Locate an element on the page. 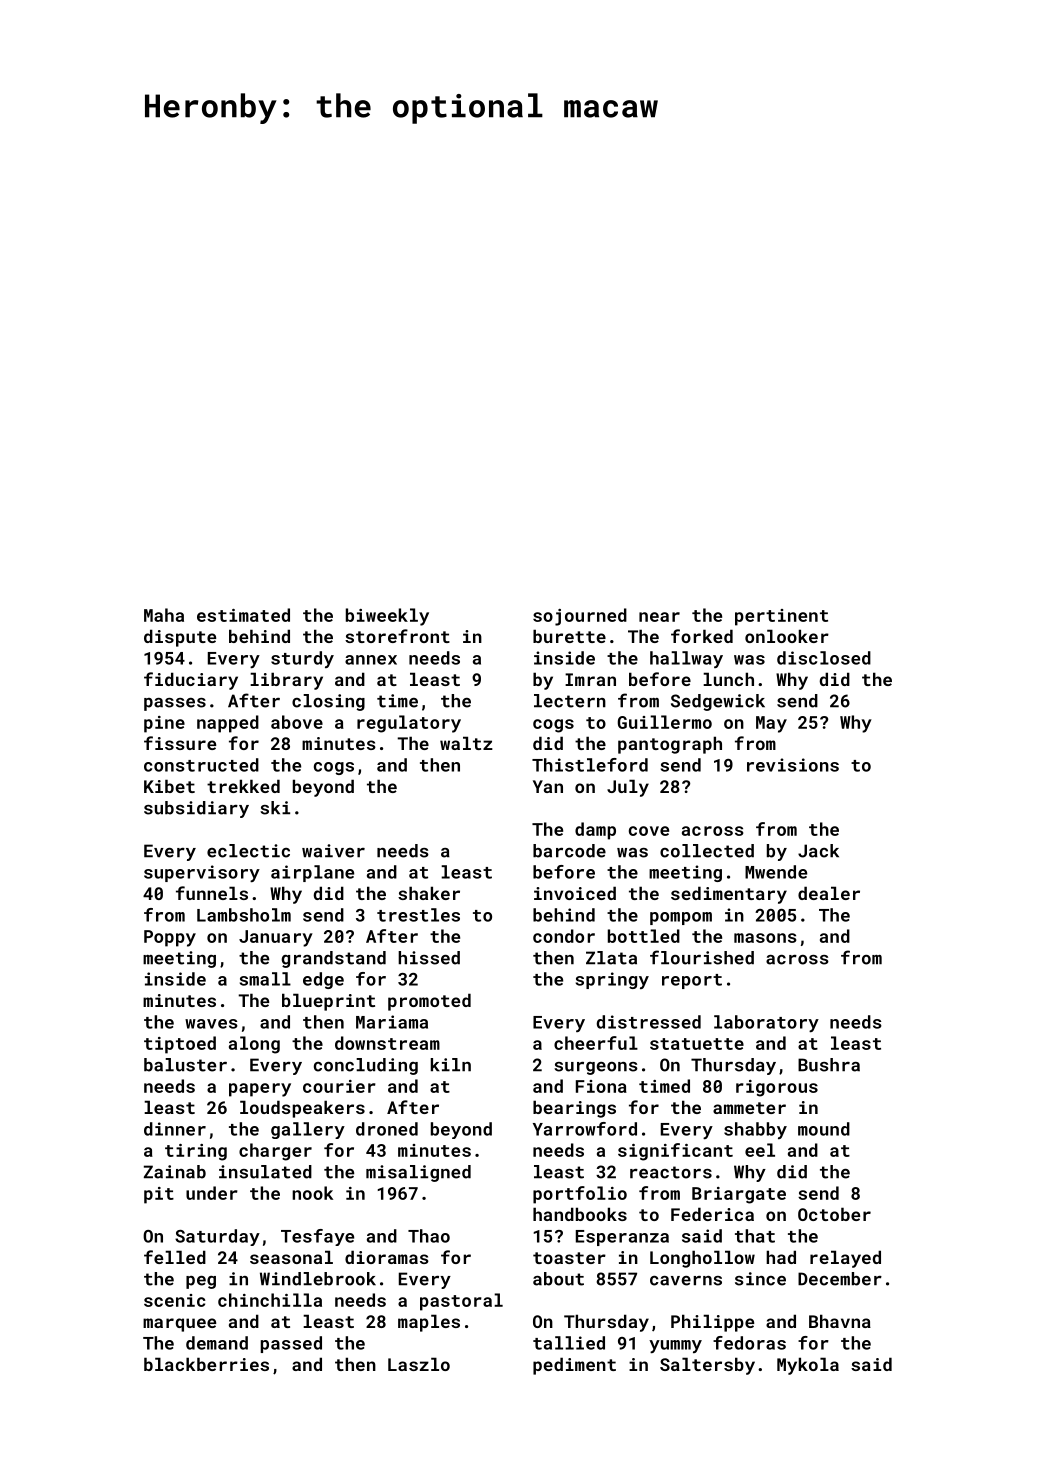 The image size is (1038, 1475). blackberries is located at coordinates (206, 1364).
